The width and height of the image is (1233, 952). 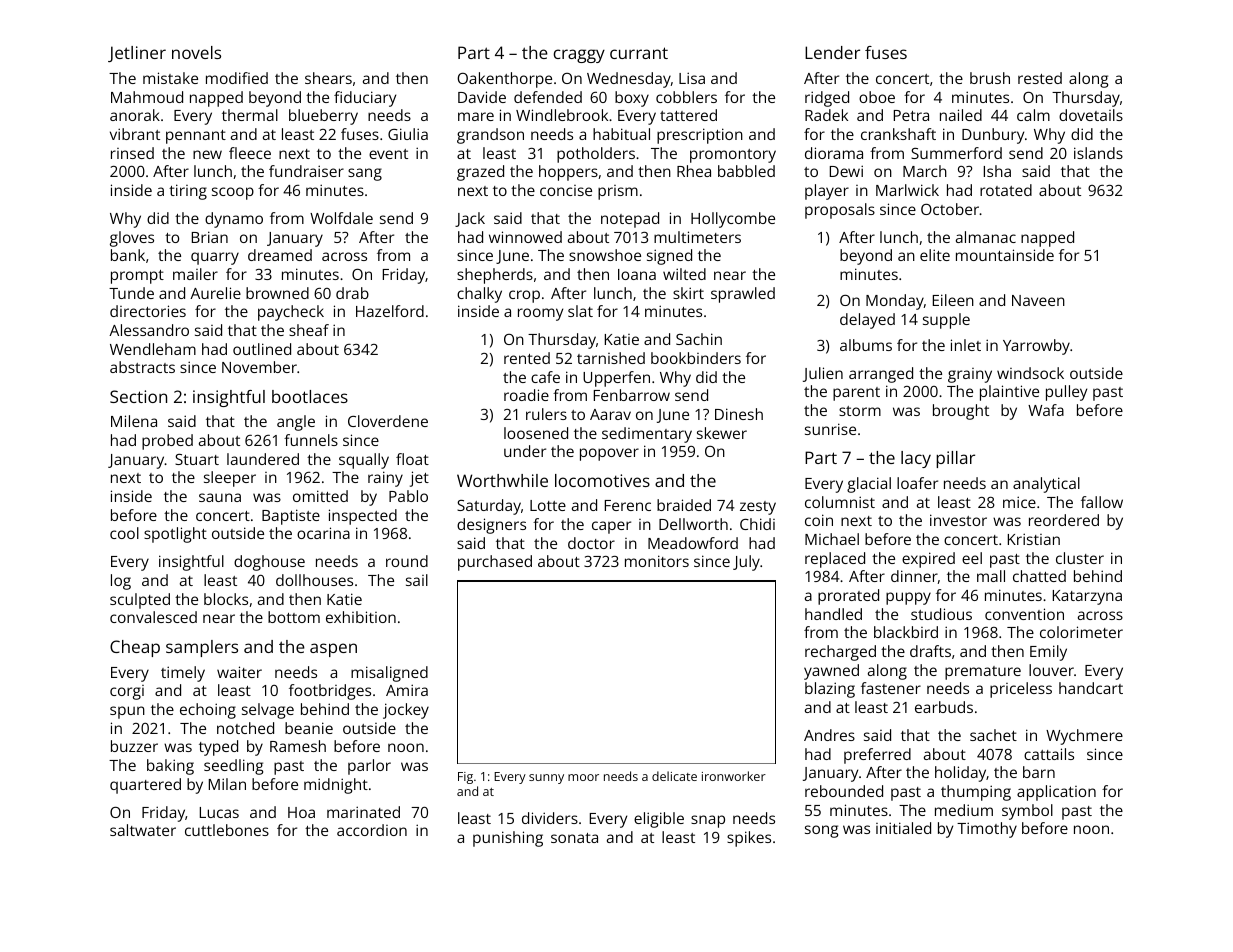 What do you see at coordinates (147, 97) in the image?
I see `Mahmoud` at bounding box center [147, 97].
